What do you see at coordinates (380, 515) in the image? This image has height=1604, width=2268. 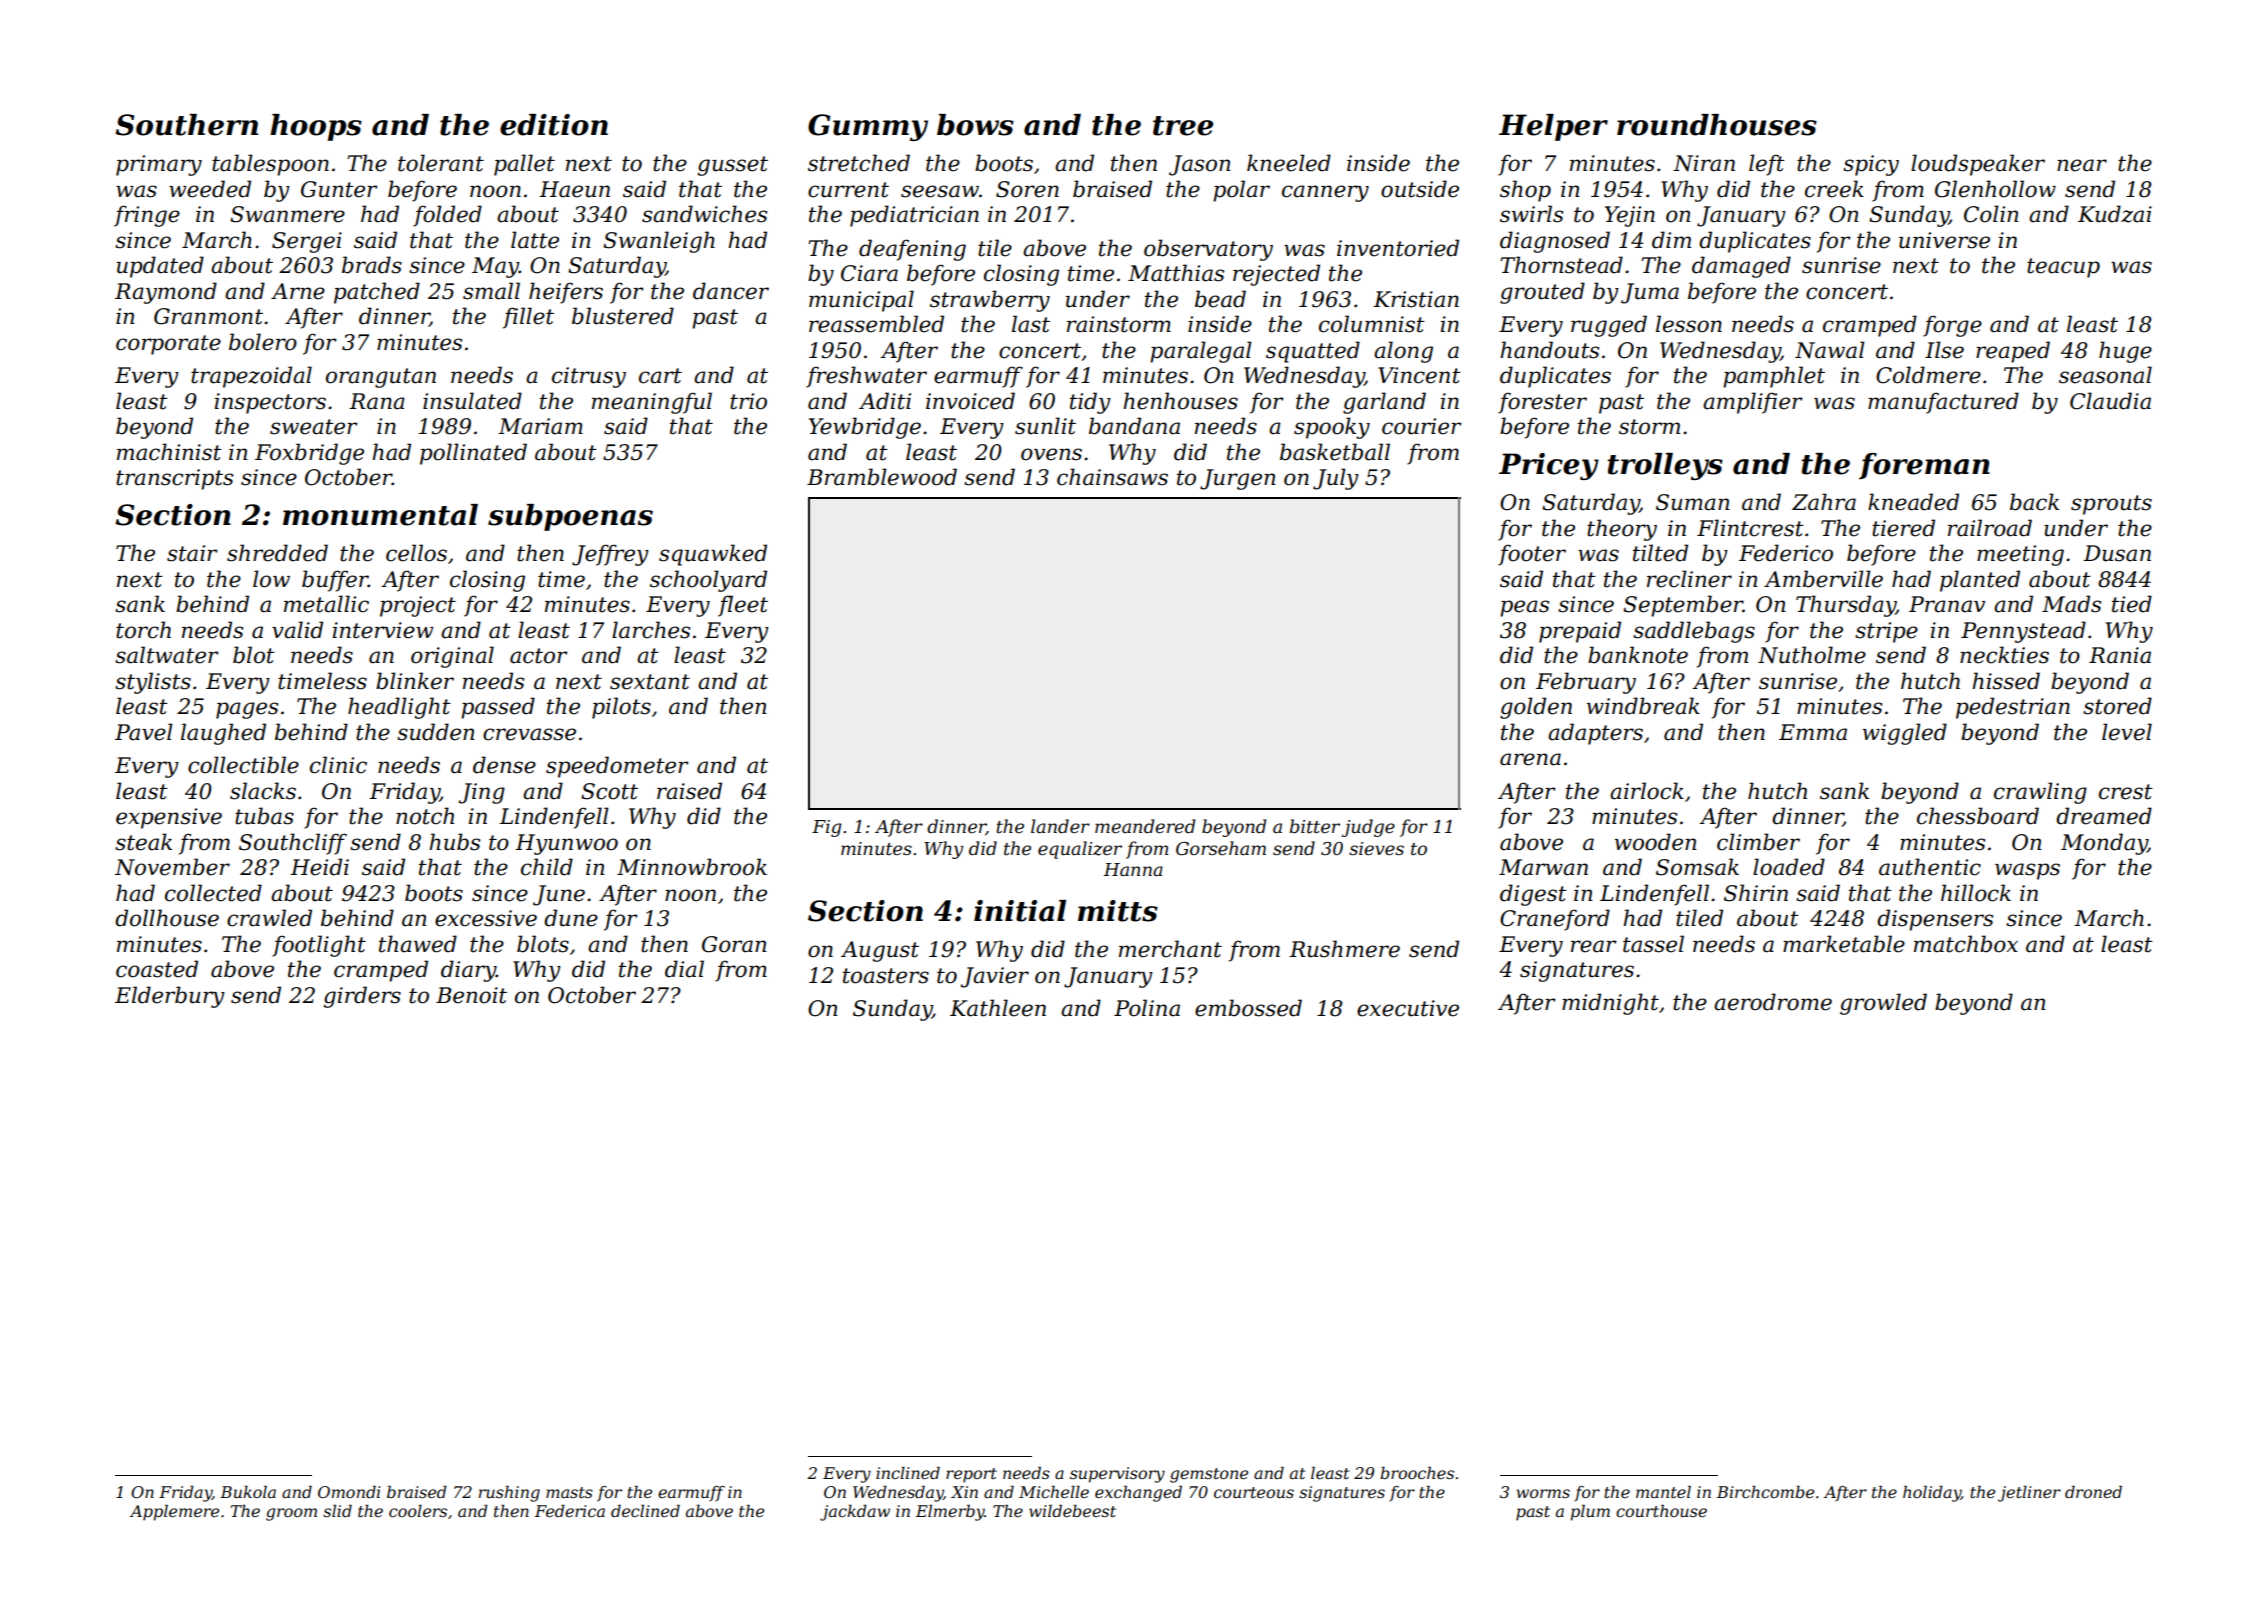 I see `monumental` at bounding box center [380, 515].
